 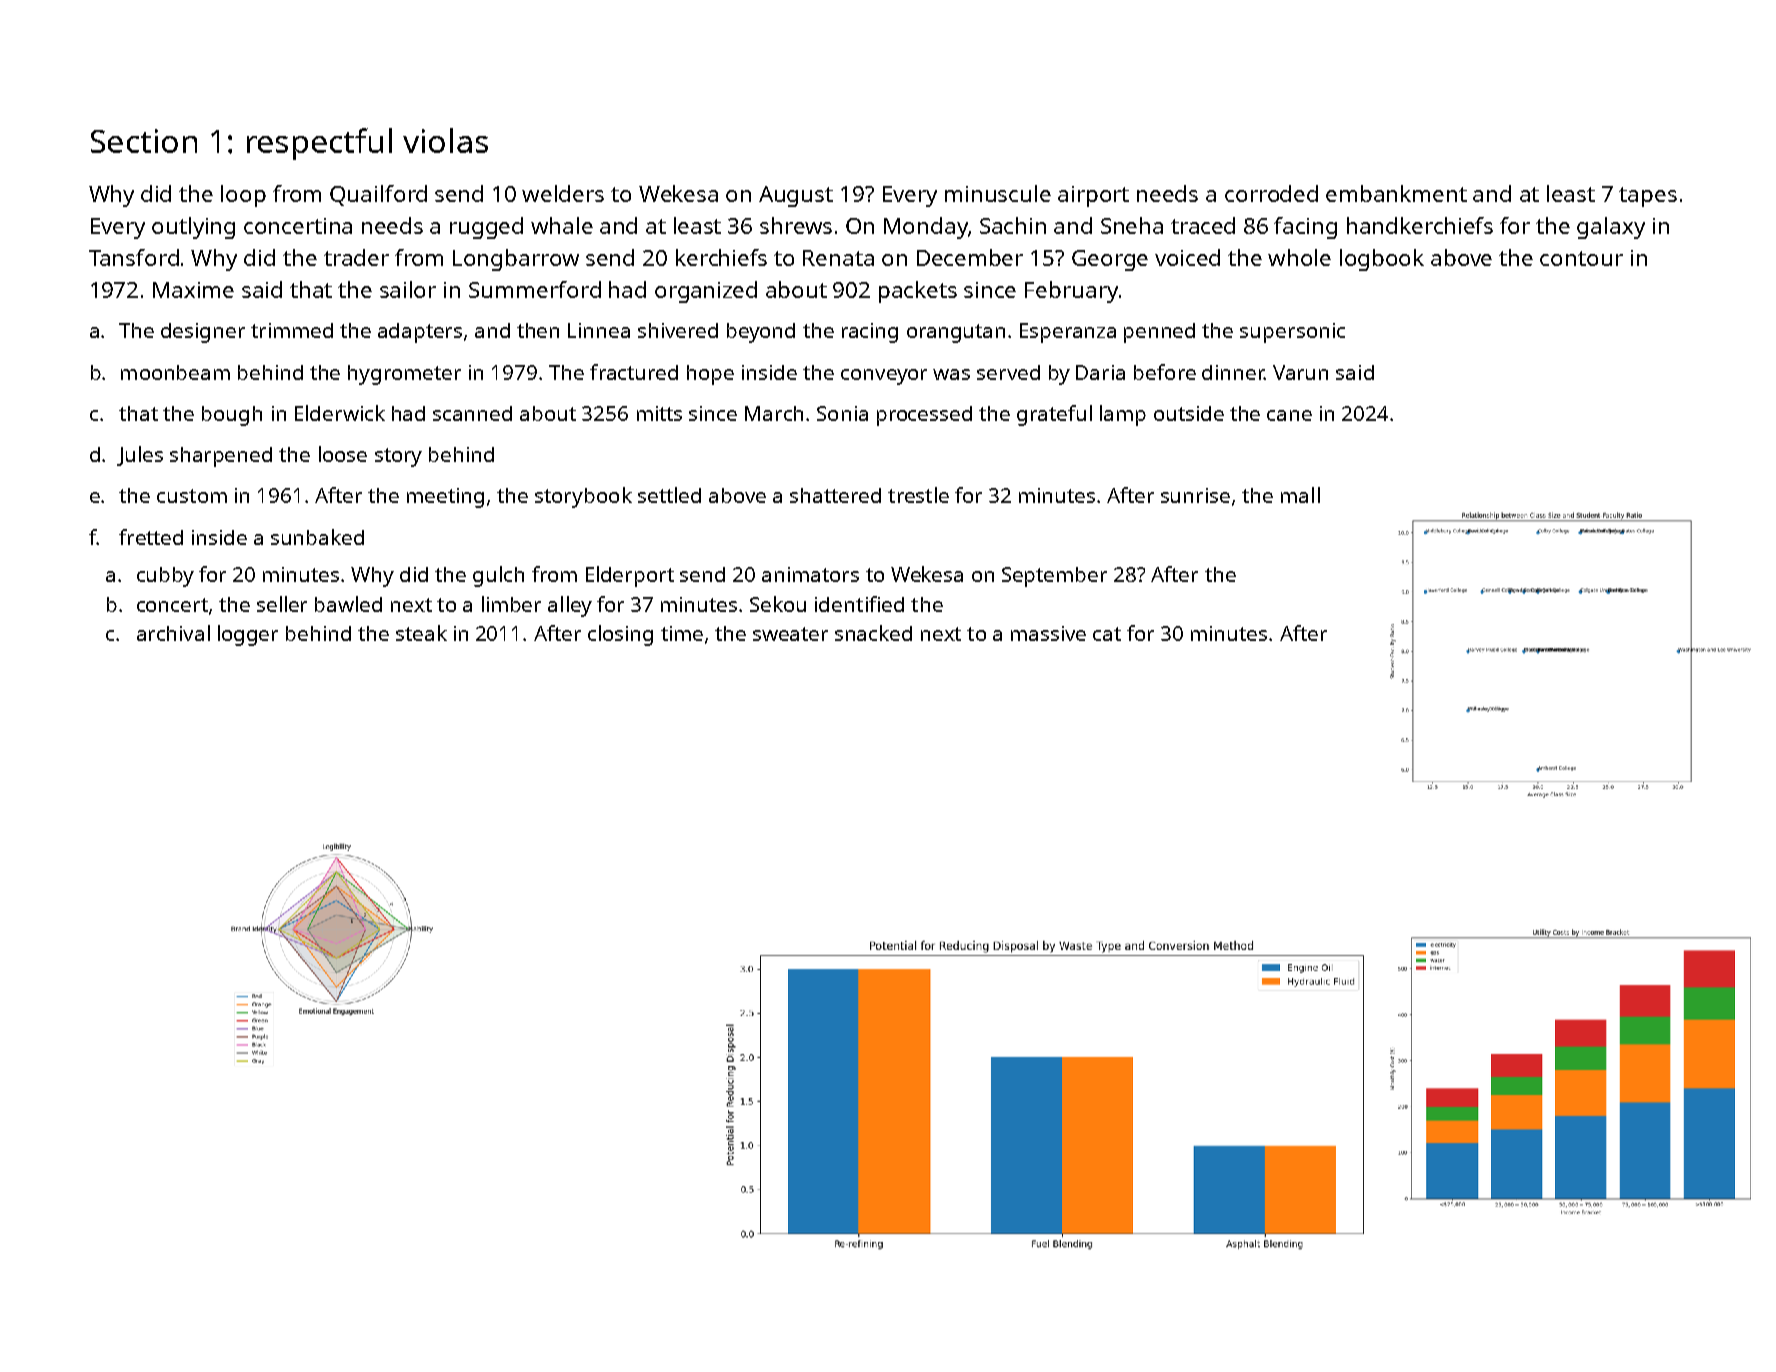 What do you see at coordinates (1300, 495) in the screenshot?
I see `mall` at bounding box center [1300, 495].
